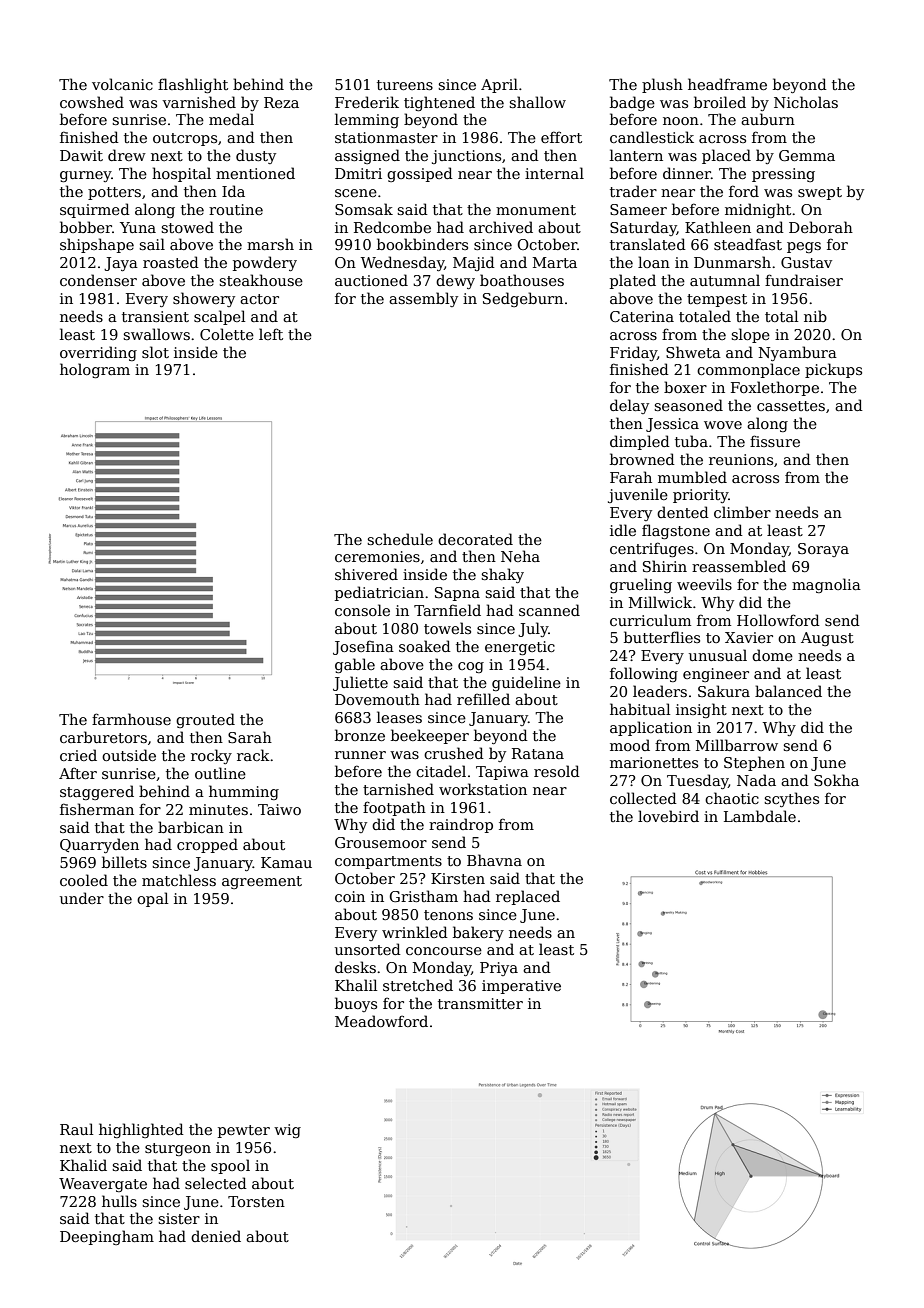 This image has height=1308, width=924. Describe the element at coordinates (287, 1131) in the image. I see `wig` at that location.
